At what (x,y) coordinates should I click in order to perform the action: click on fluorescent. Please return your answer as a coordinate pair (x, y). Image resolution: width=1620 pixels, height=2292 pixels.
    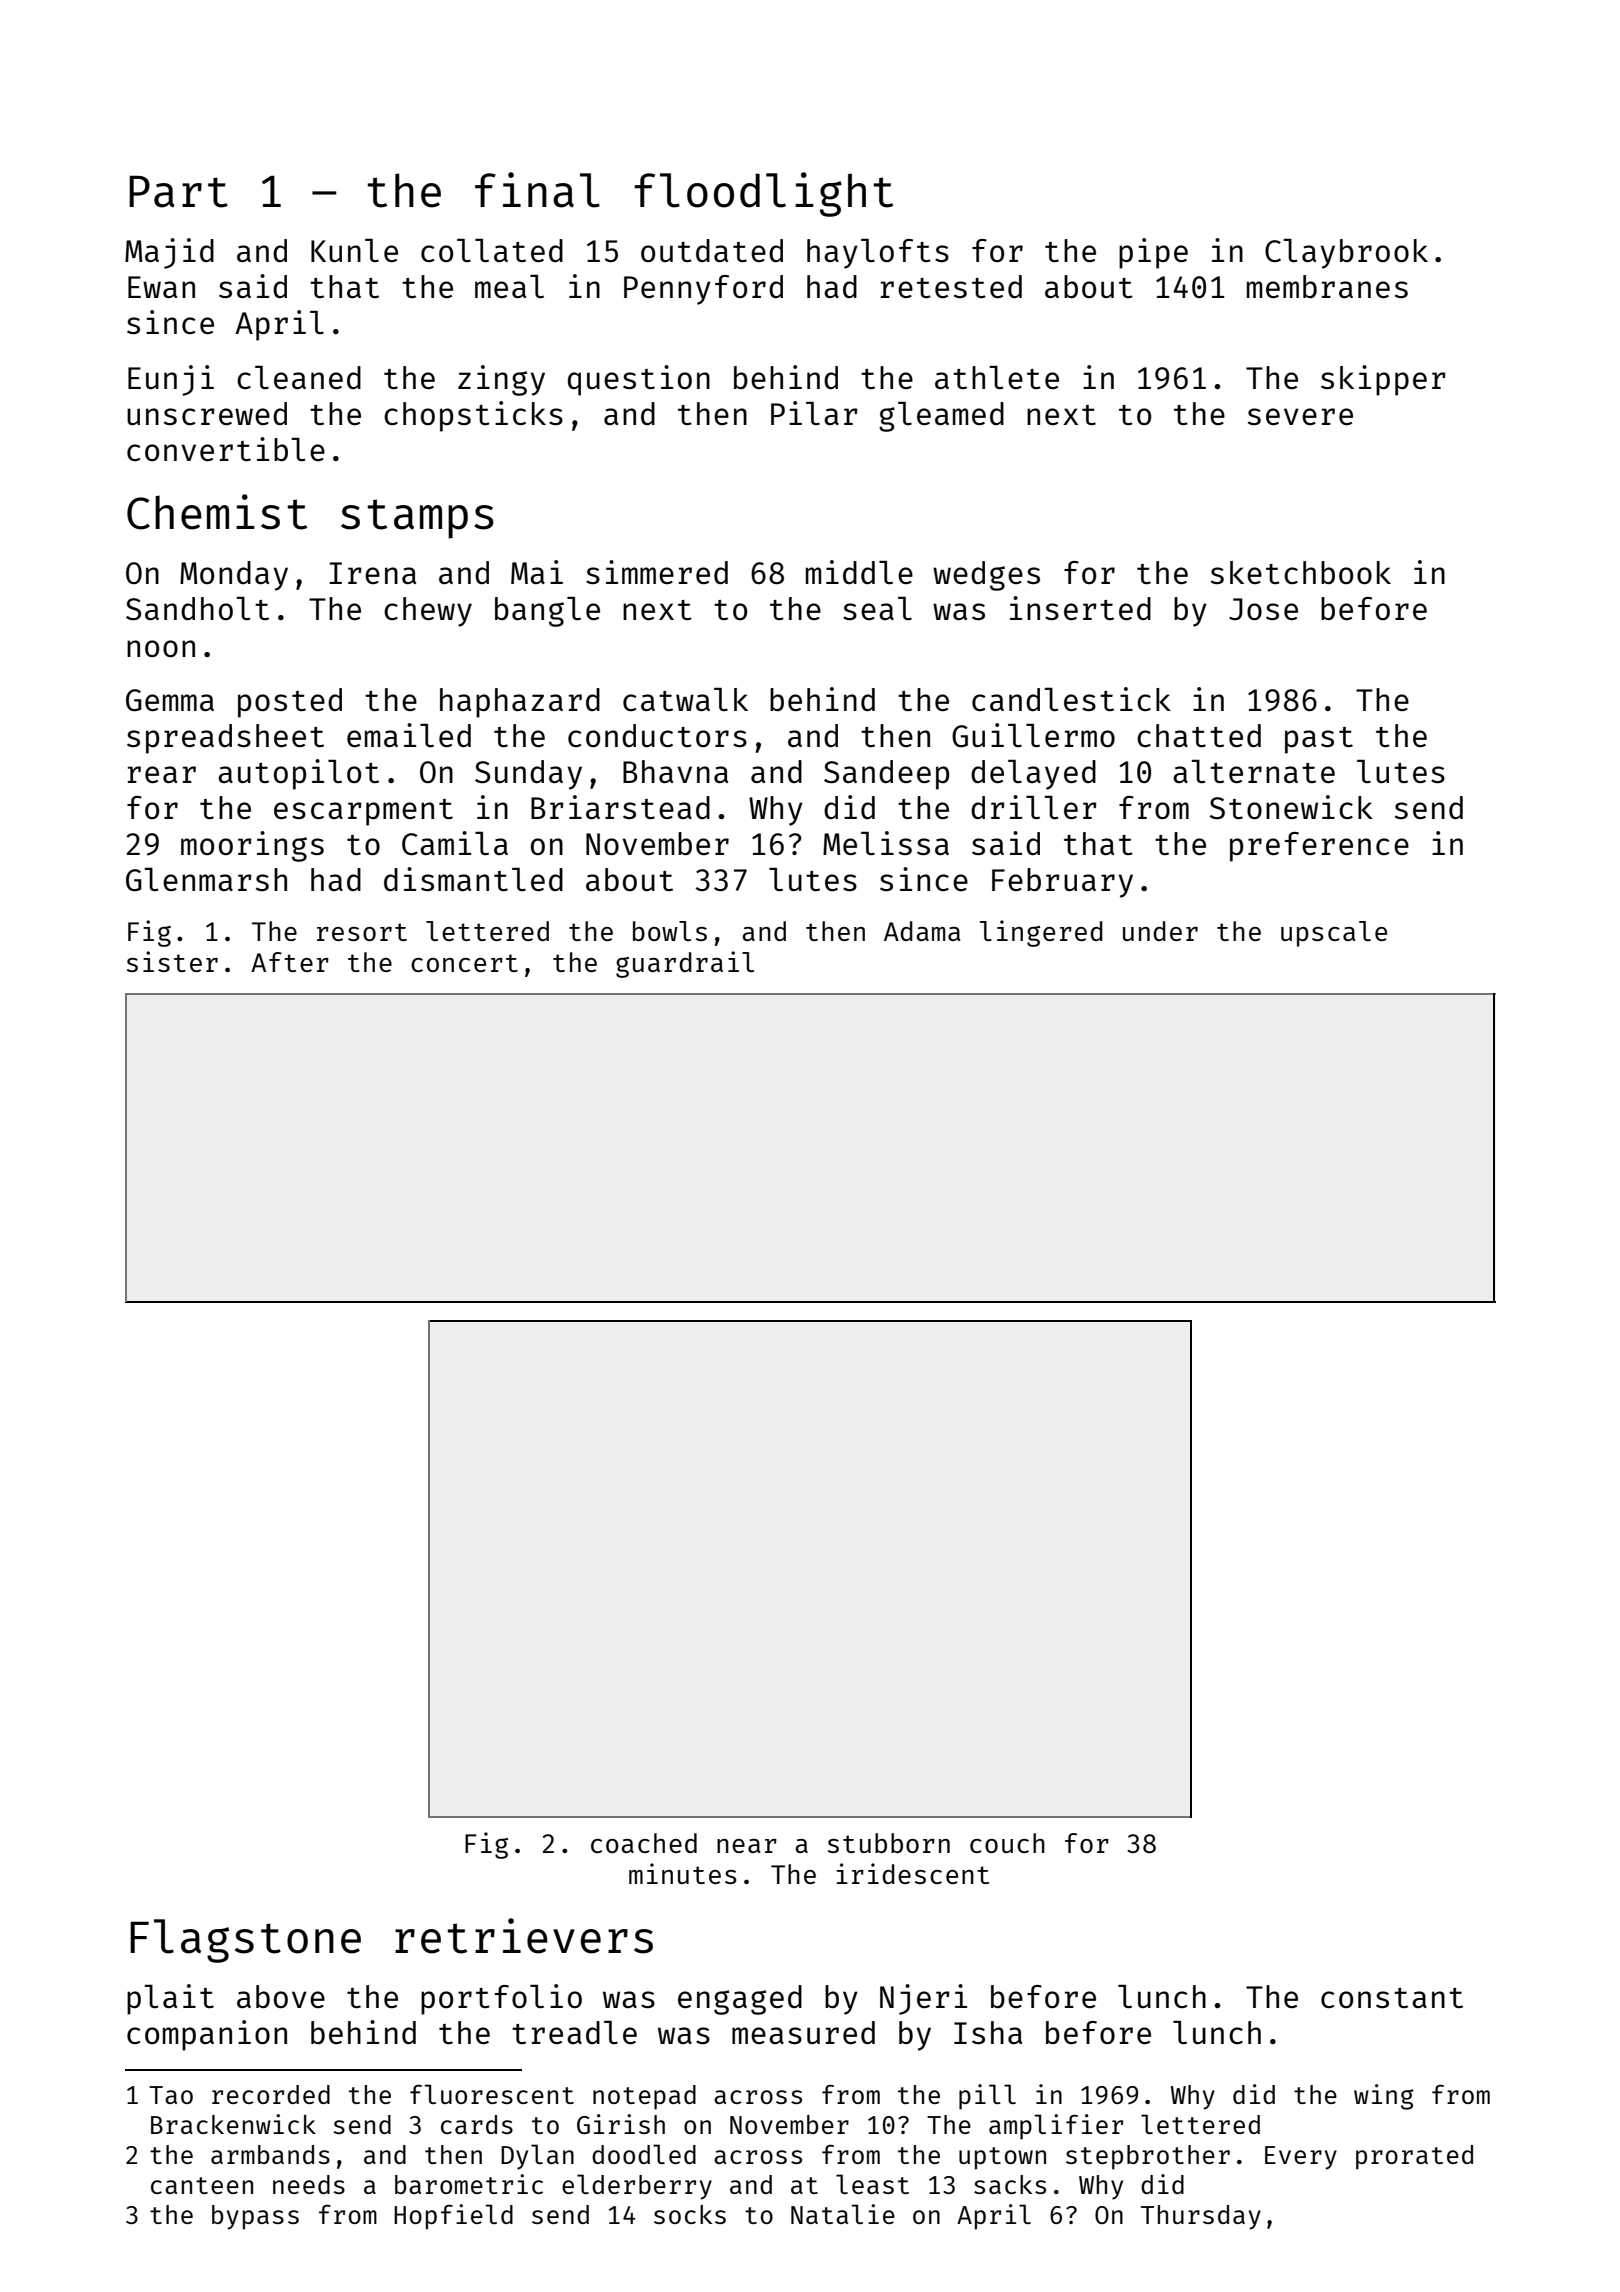
    Looking at the image, I should click on (492, 2094).
